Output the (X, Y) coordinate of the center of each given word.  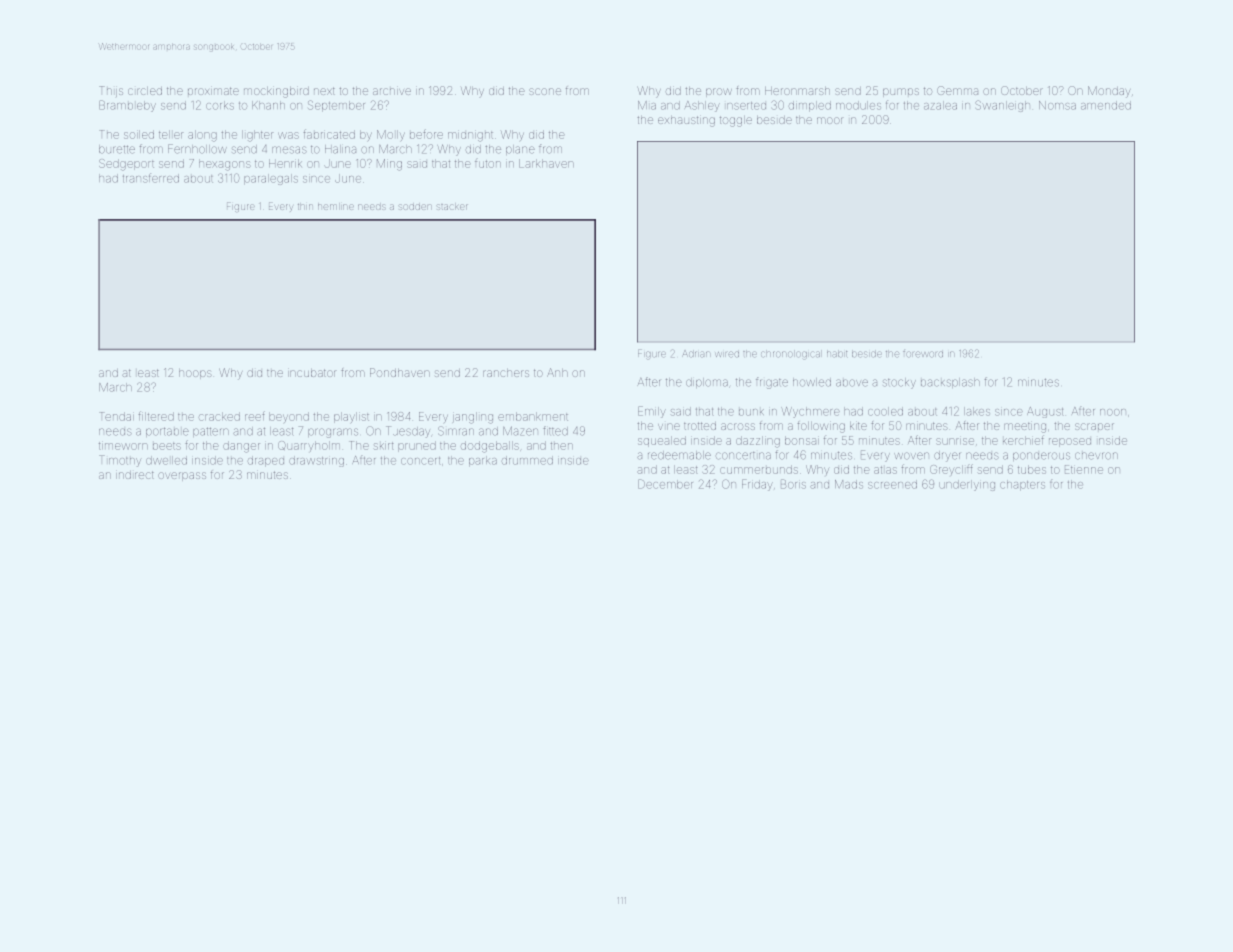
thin (304, 207)
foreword (923, 354)
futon (488, 164)
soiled (139, 134)
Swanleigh (1002, 106)
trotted (700, 426)
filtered (156, 416)
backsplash (950, 383)
